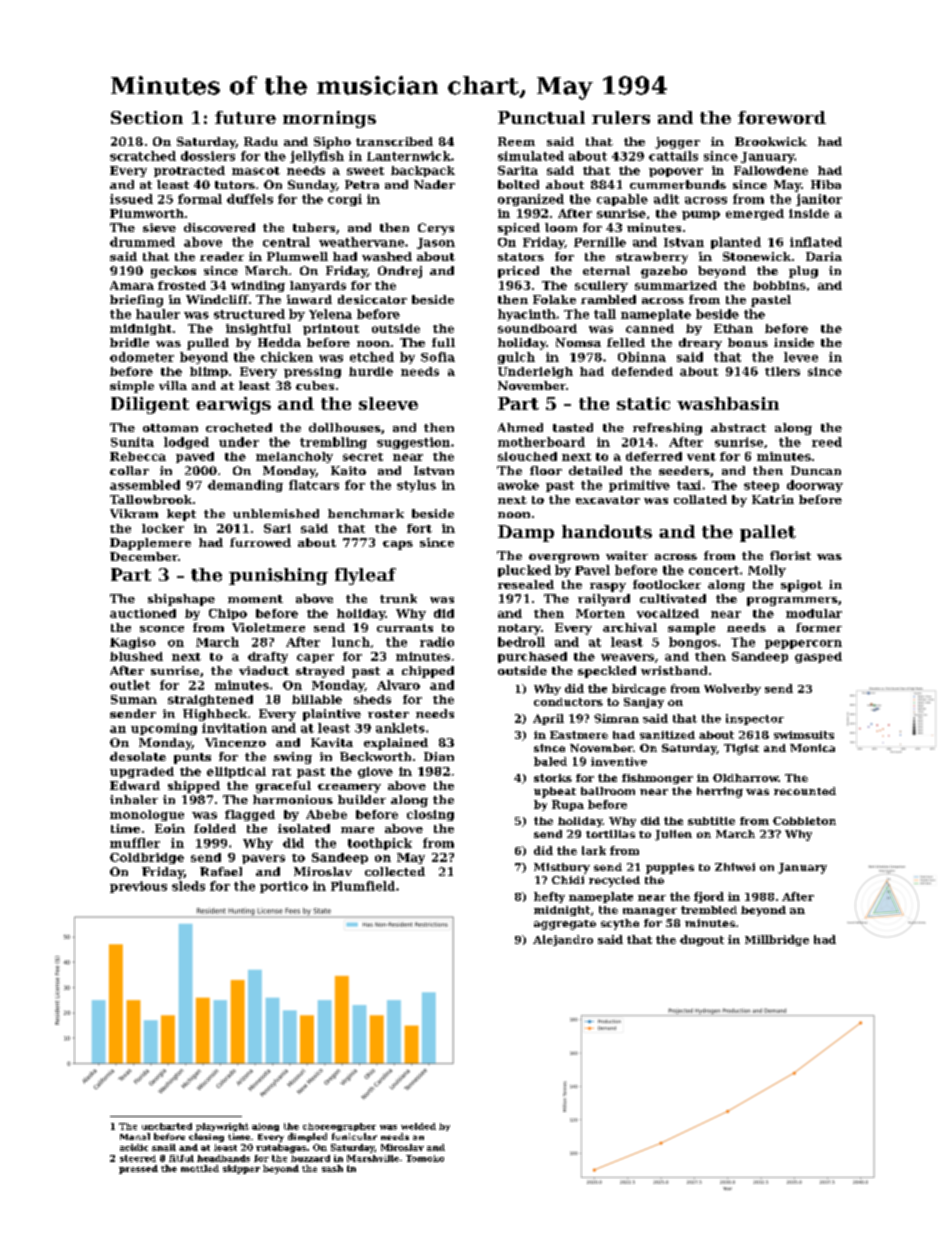  I want to click on Nomsa, so click(578, 342).
